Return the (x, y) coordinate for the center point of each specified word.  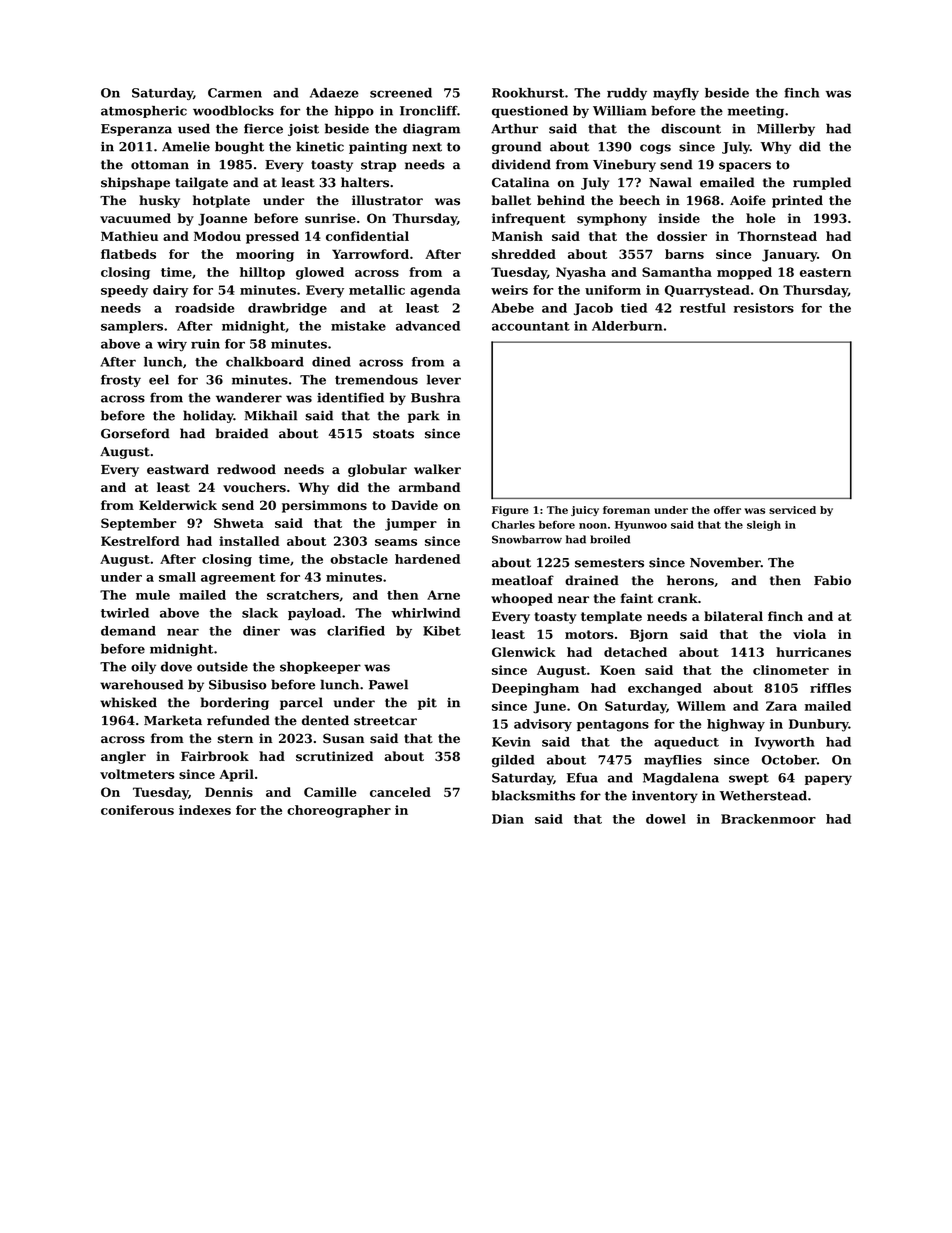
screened (401, 93)
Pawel (388, 684)
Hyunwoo (641, 526)
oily (143, 667)
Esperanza (136, 130)
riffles (830, 688)
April (236, 775)
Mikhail (270, 415)
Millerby (786, 129)
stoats (393, 434)
